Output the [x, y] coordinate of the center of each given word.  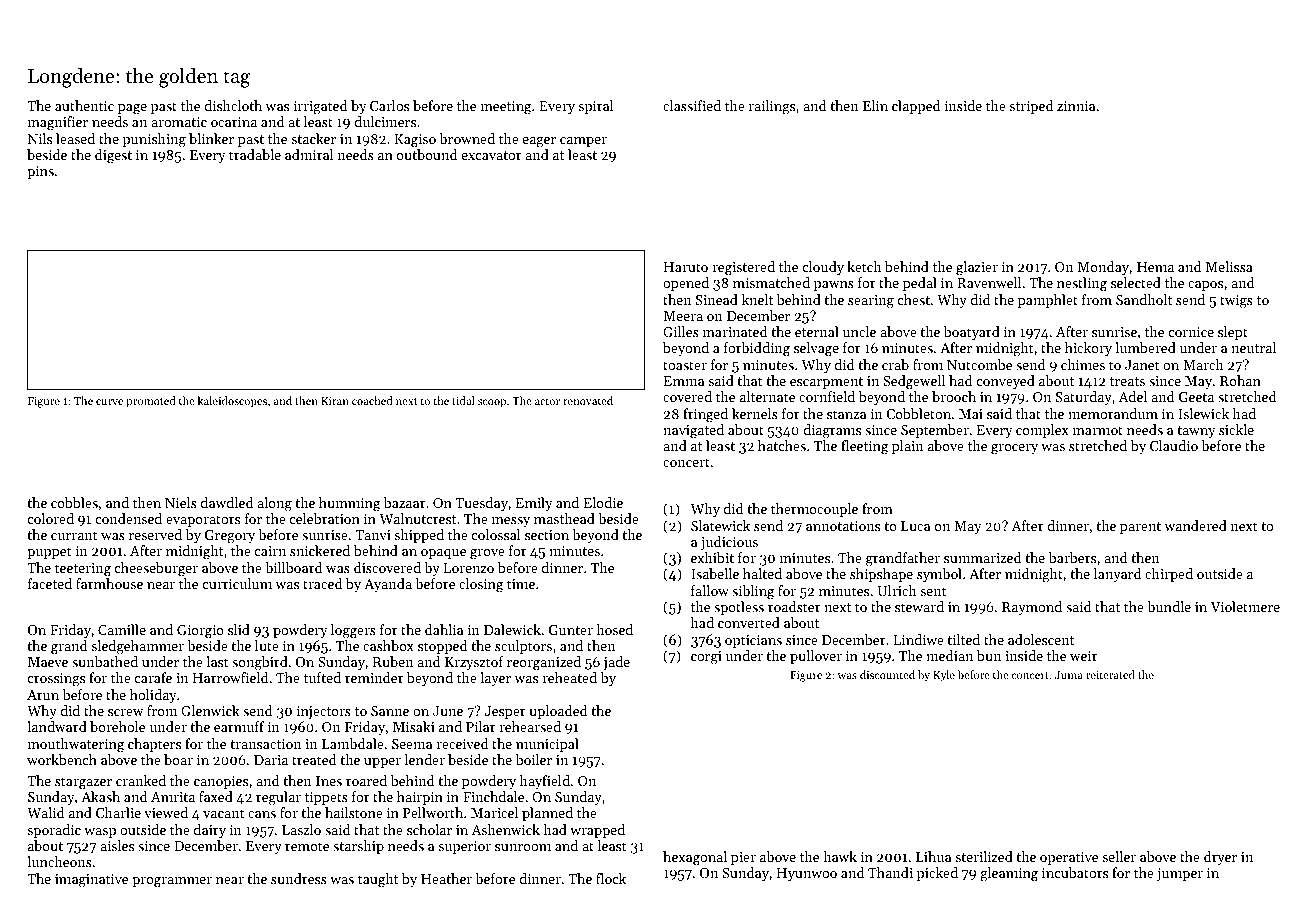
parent [1140, 528]
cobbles [74, 502]
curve [109, 402]
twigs [1236, 302]
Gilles [681, 331]
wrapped [597, 831]
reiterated [1110, 674]
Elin [875, 105]
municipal [547, 745]
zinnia [1076, 106]
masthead [564, 518]
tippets [326, 798]
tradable [255, 154]
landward [57, 726]
